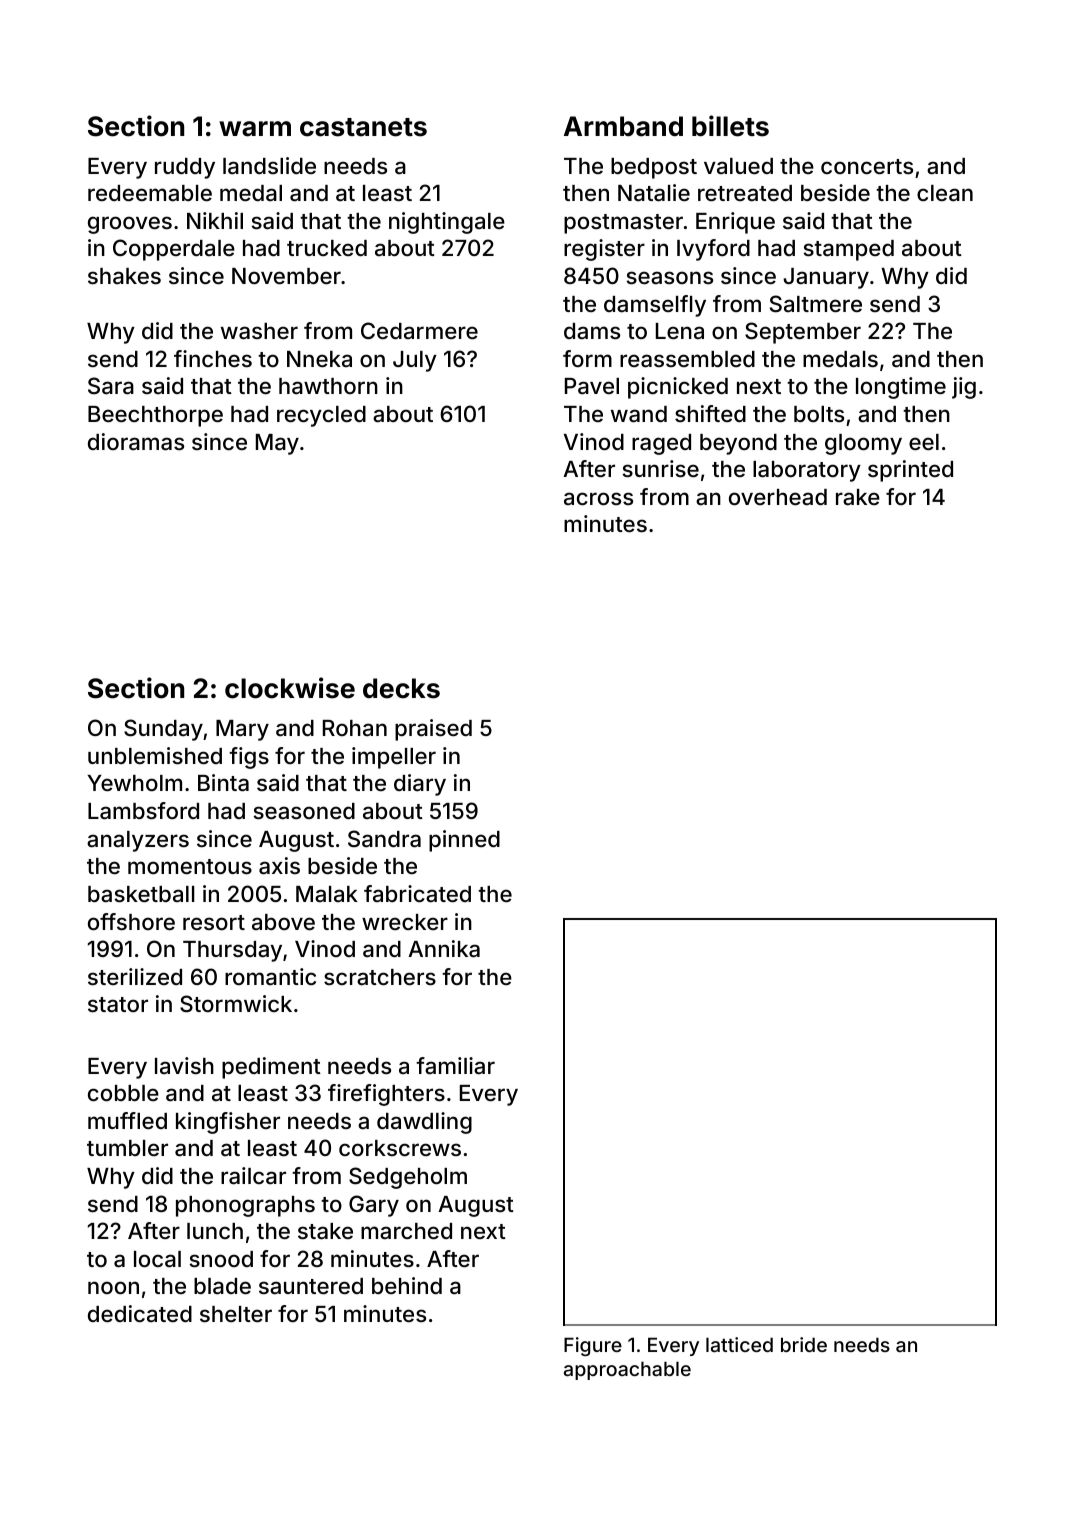 The image size is (1084, 1539). What do you see at coordinates (127, 1148) in the document?
I see `tumbler` at bounding box center [127, 1148].
